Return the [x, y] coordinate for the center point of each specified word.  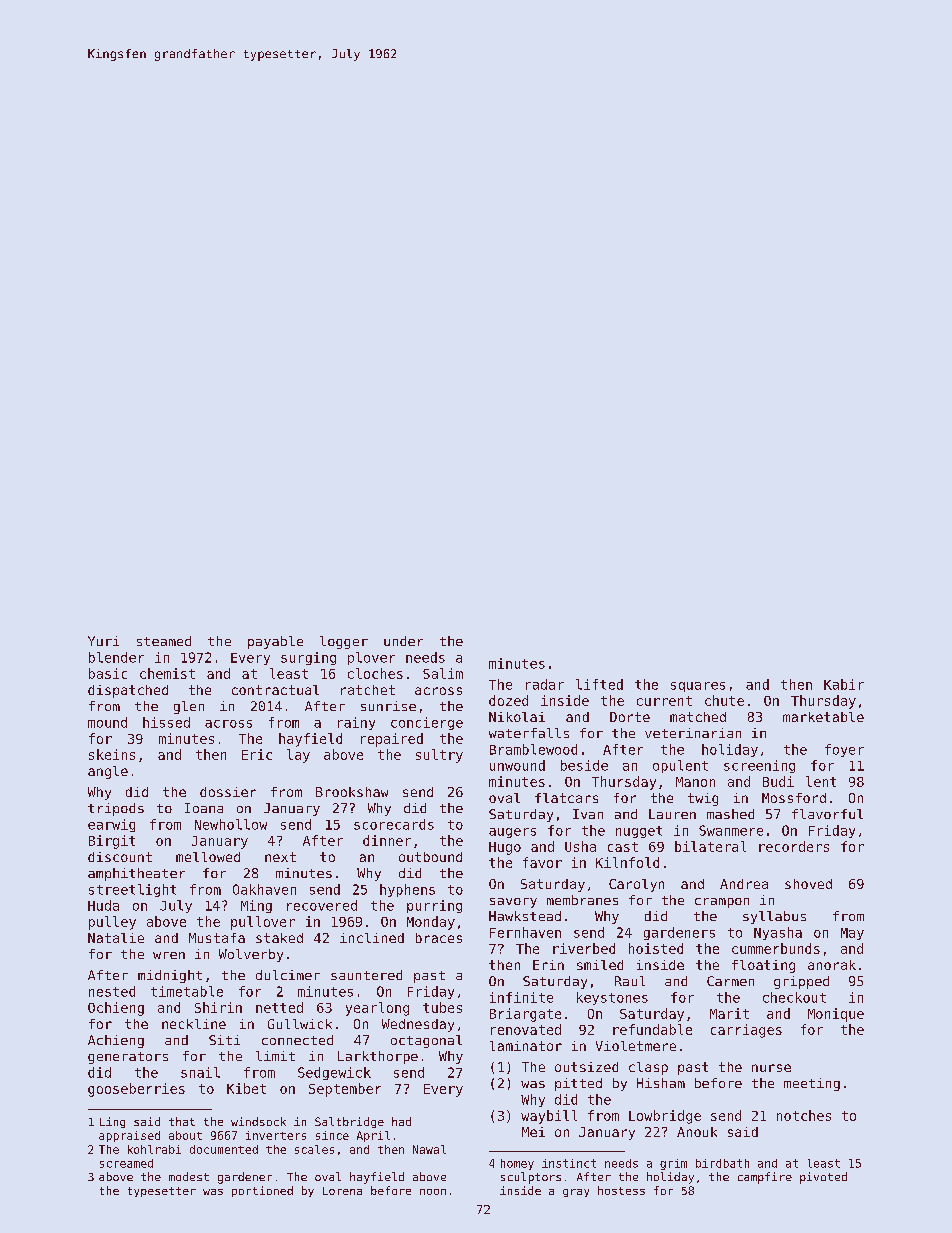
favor [542, 862]
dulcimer [288, 975]
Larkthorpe [378, 1057]
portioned [262, 1191]
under [403, 641]
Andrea [744, 884]
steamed [164, 641]
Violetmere [636, 1046]
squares [698, 687]
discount [120, 857]
